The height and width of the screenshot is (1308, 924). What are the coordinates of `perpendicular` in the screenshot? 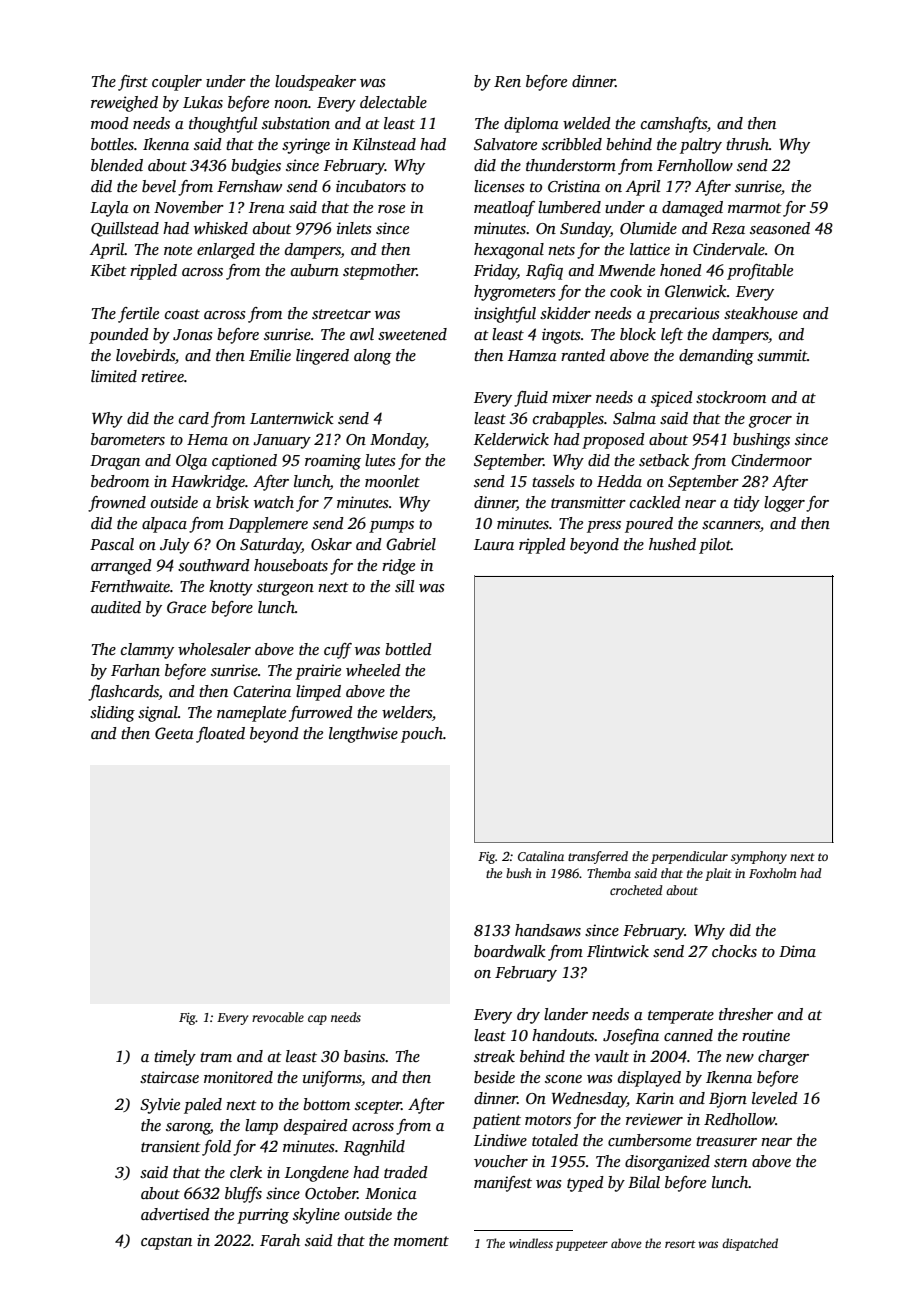 It's located at (689, 857).
